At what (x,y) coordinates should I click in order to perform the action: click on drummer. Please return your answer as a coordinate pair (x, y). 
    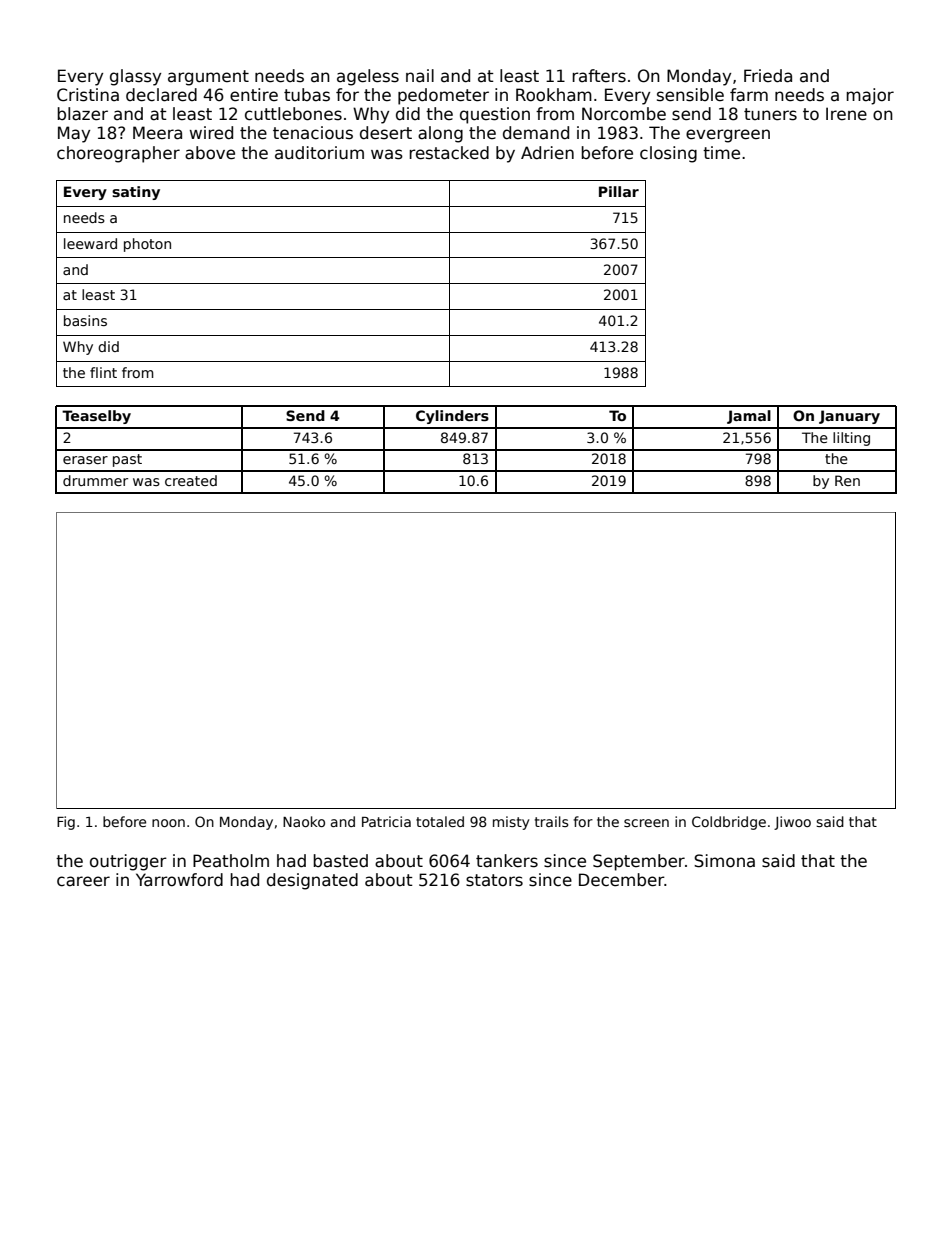
    Looking at the image, I should click on (95, 480).
